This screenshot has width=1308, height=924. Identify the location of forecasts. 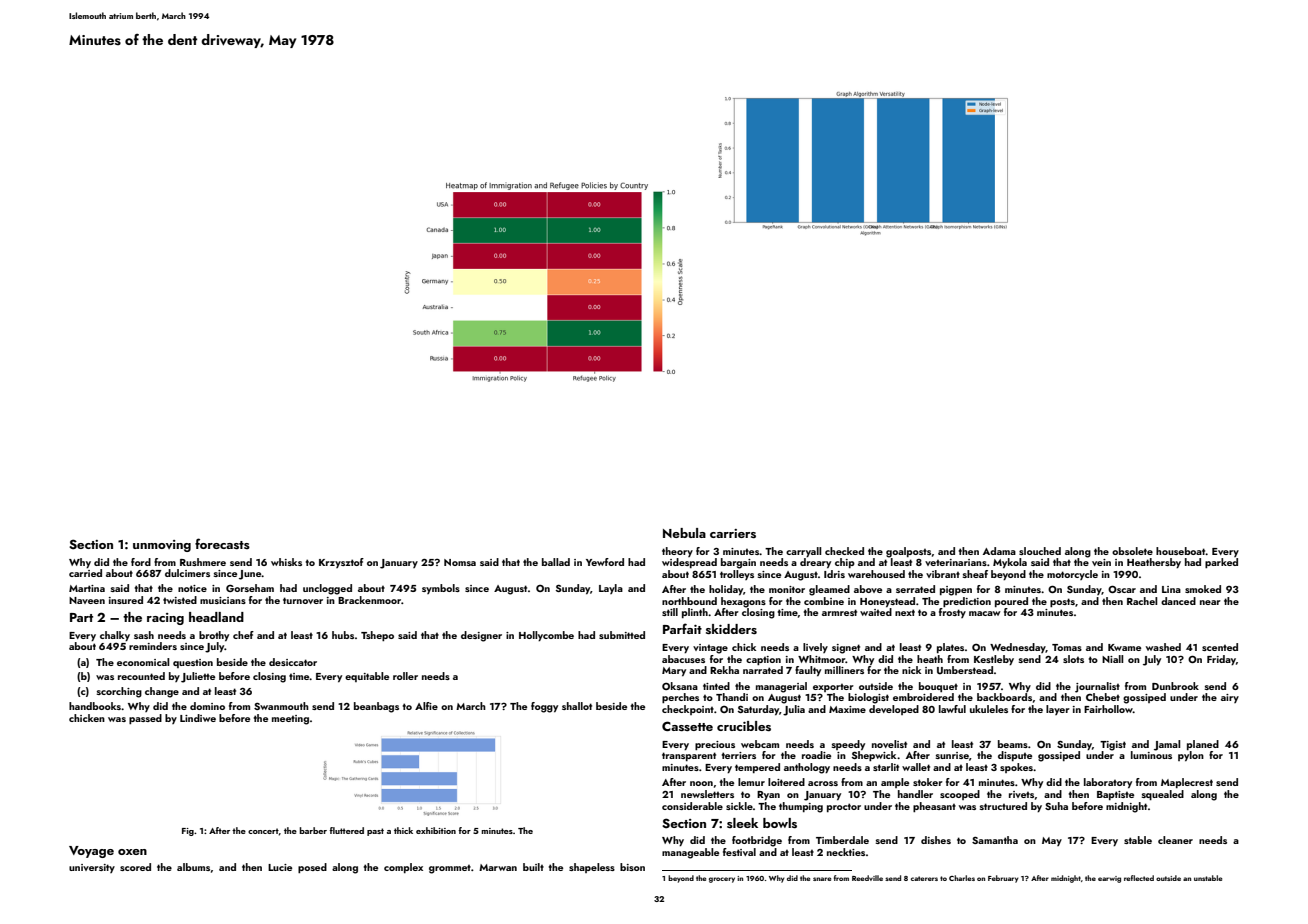
(222, 543).
